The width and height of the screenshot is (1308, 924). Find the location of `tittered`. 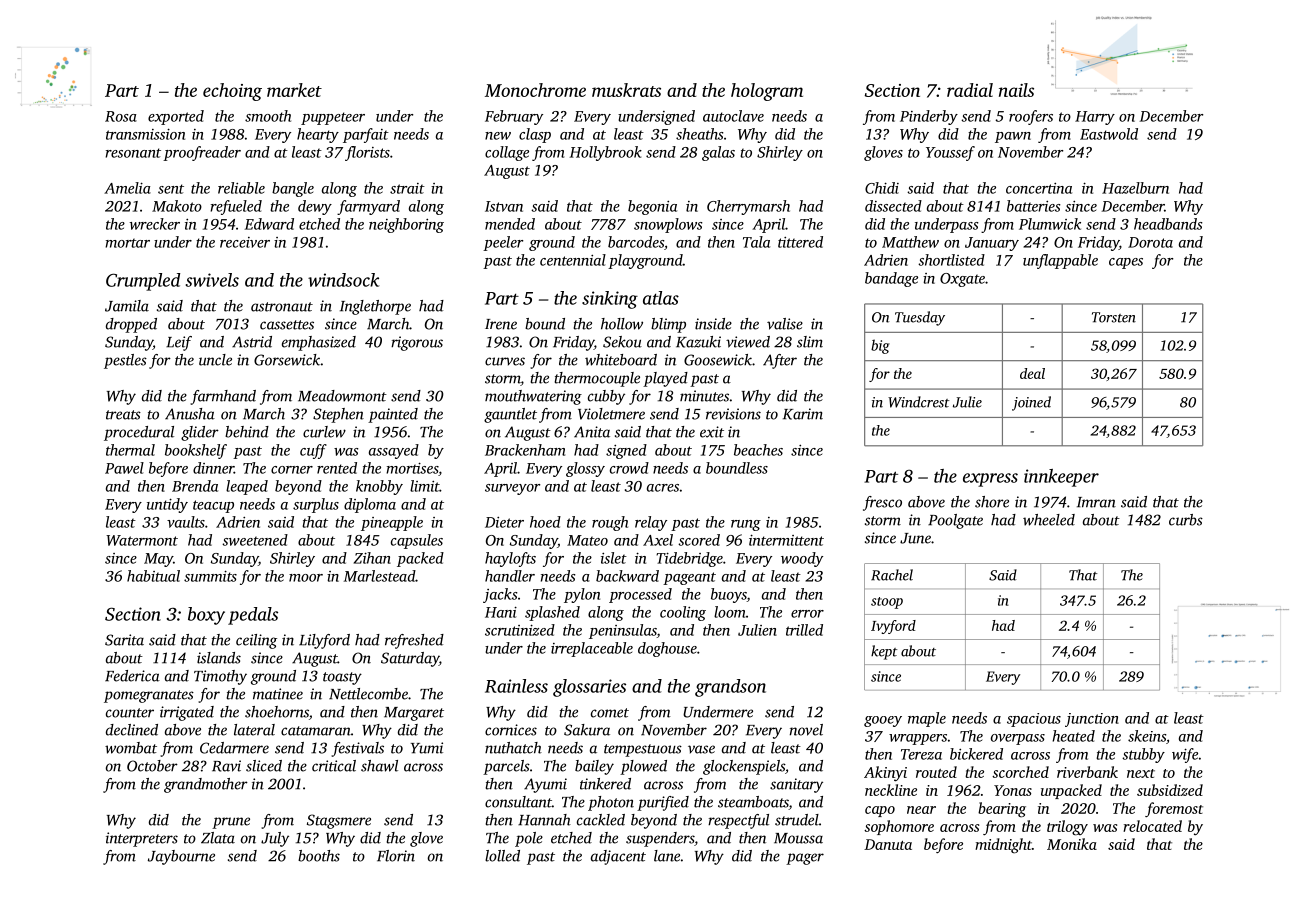

tittered is located at coordinates (800, 242).
